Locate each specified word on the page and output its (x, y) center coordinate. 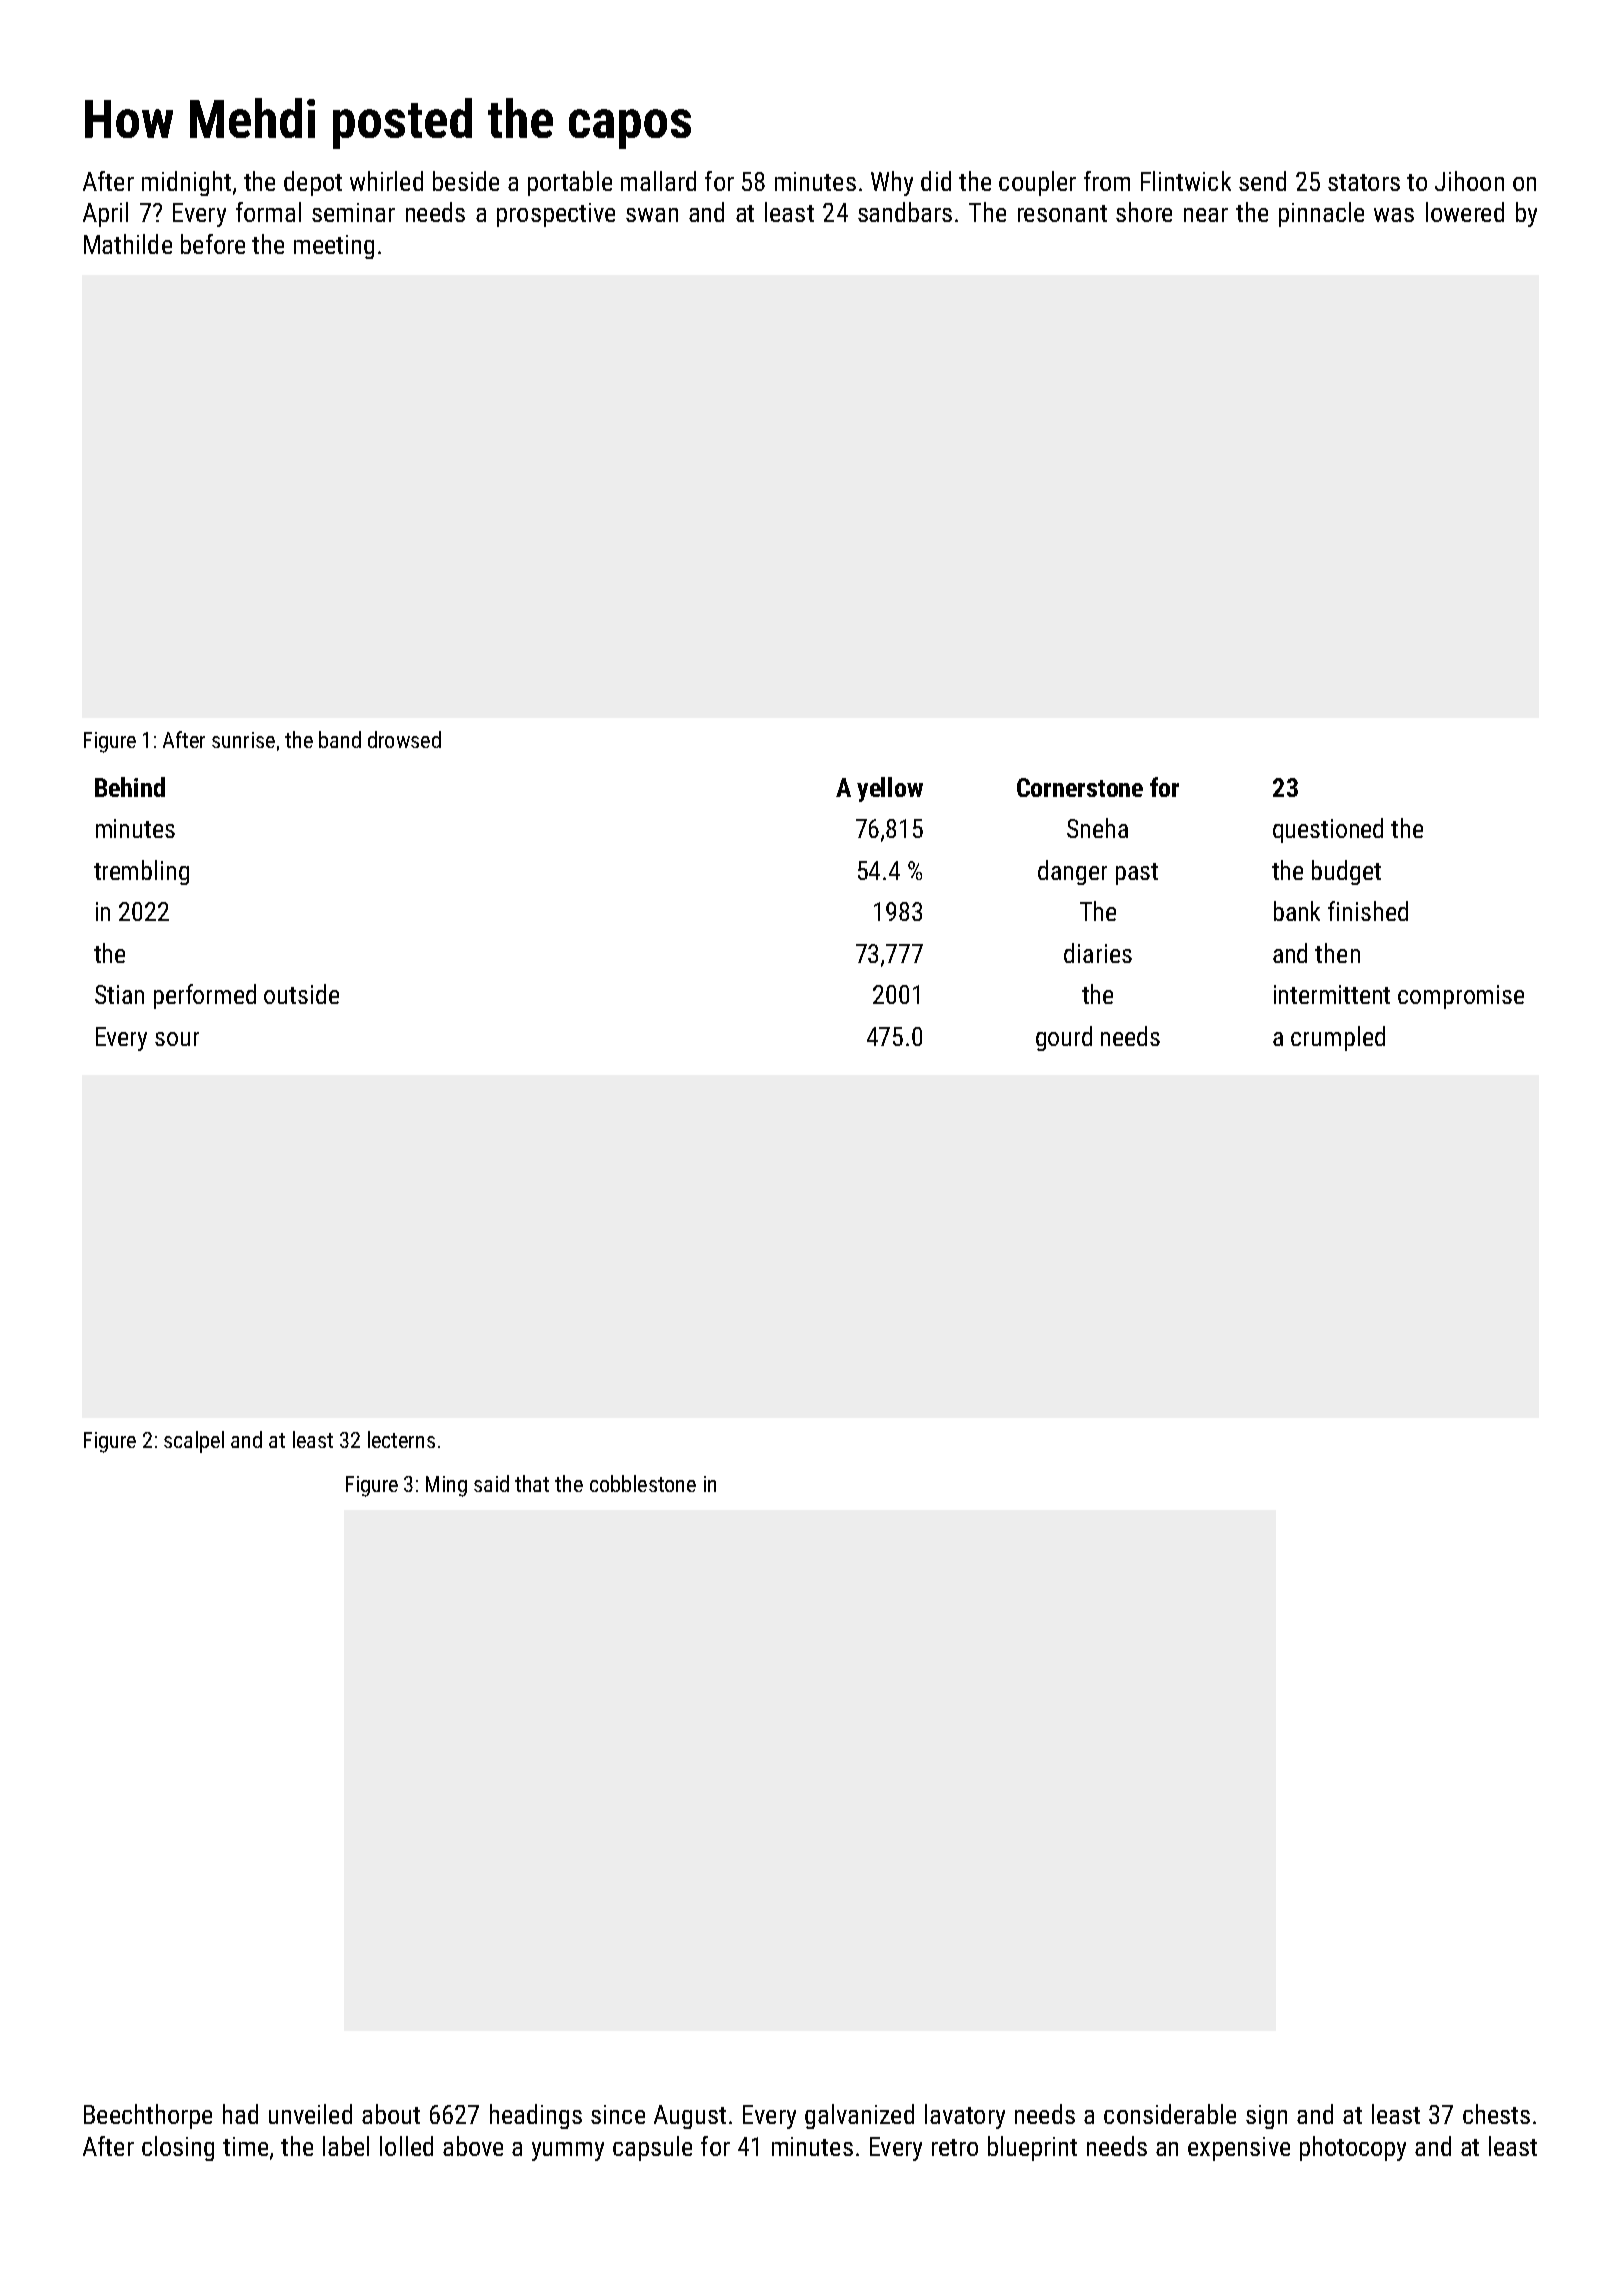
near (1206, 215)
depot (313, 183)
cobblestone (643, 1483)
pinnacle (1321, 214)
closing (178, 2148)
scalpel (194, 1442)
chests (1496, 2114)
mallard (658, 181)
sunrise (243, 740)
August (690, 2117)
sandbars (905, 212)
